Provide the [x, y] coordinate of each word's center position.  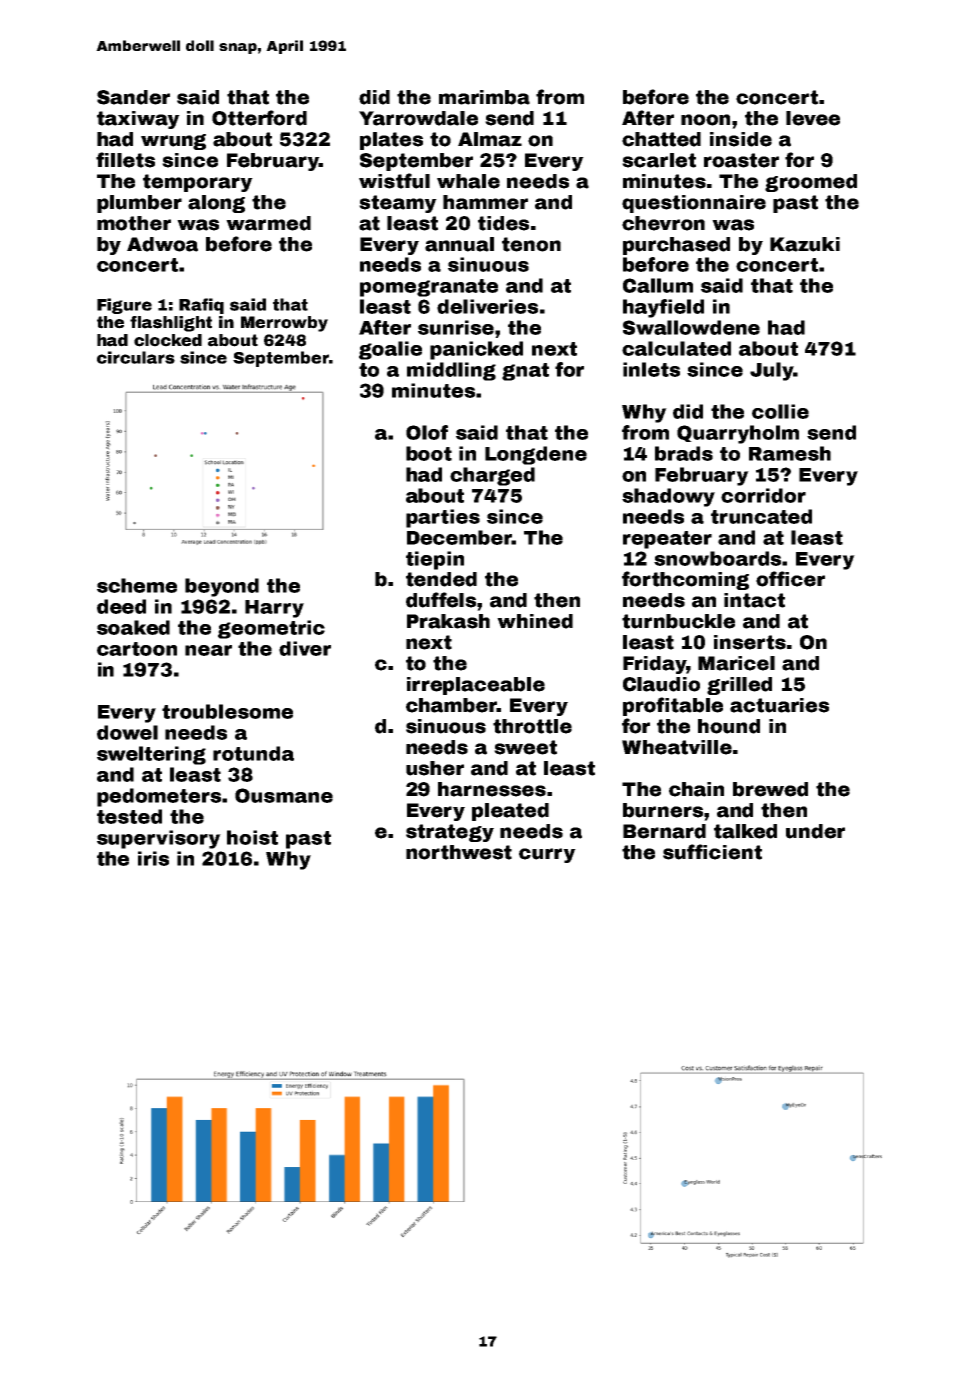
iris [153, 858]
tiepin [435, 560]
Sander [133, 97]
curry [547, 855]
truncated [761, 516]
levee [813, 118]
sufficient [712, 852]
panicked [476, 350]
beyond [222, 587]
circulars [136, 357]
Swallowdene [691, 327]
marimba [484, 97]
